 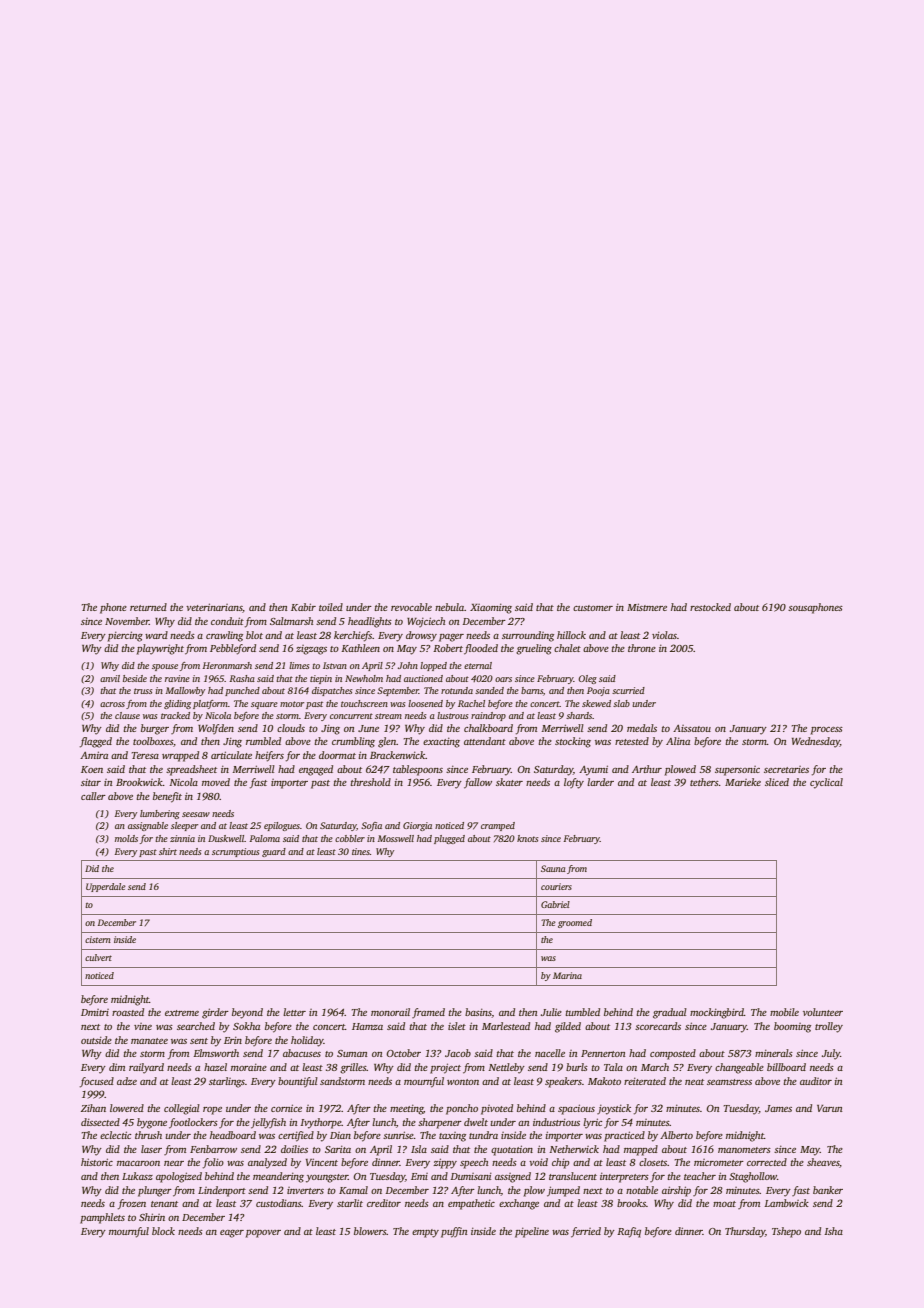 I want to click on Varun, so click(x=829, y=1108).
